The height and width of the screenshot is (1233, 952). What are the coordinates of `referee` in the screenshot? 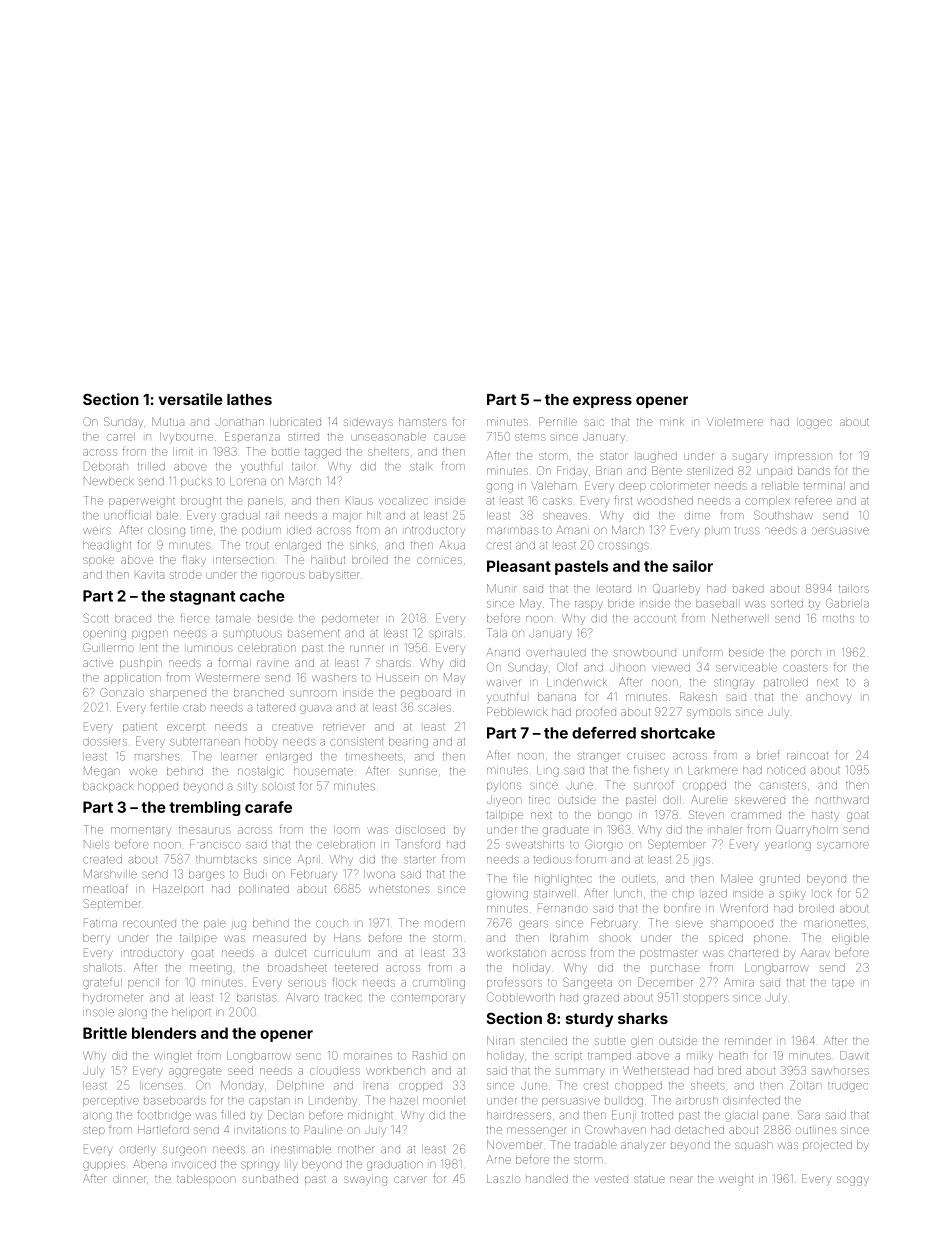 It's located at (813, 500).
